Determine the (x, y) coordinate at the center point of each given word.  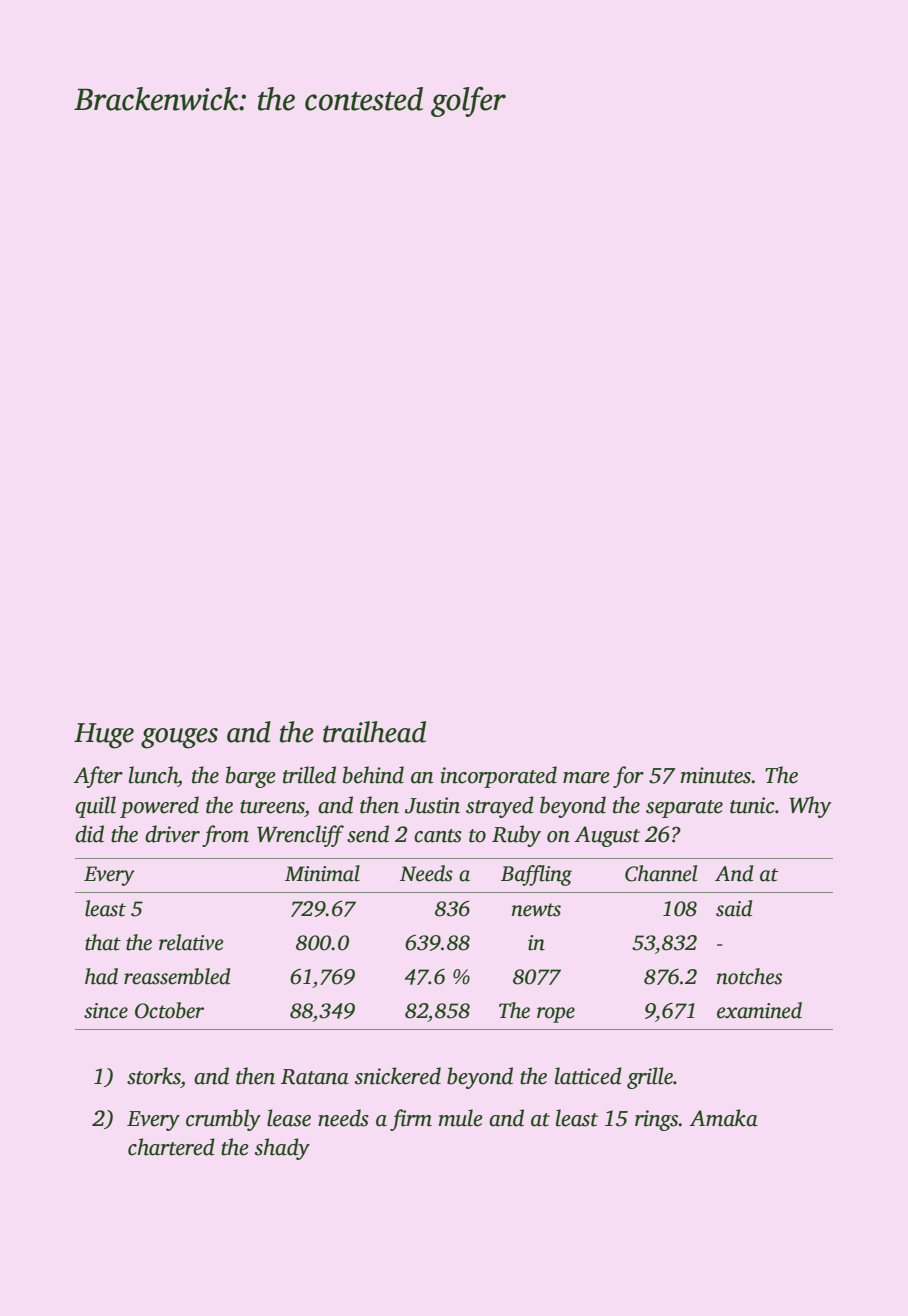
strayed (500, 807)
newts (536, 910)
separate (684, 809)
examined (759, 1010)
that (103, 942)
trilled (309, 775)
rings (657, 1120)
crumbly (223, 1120)
